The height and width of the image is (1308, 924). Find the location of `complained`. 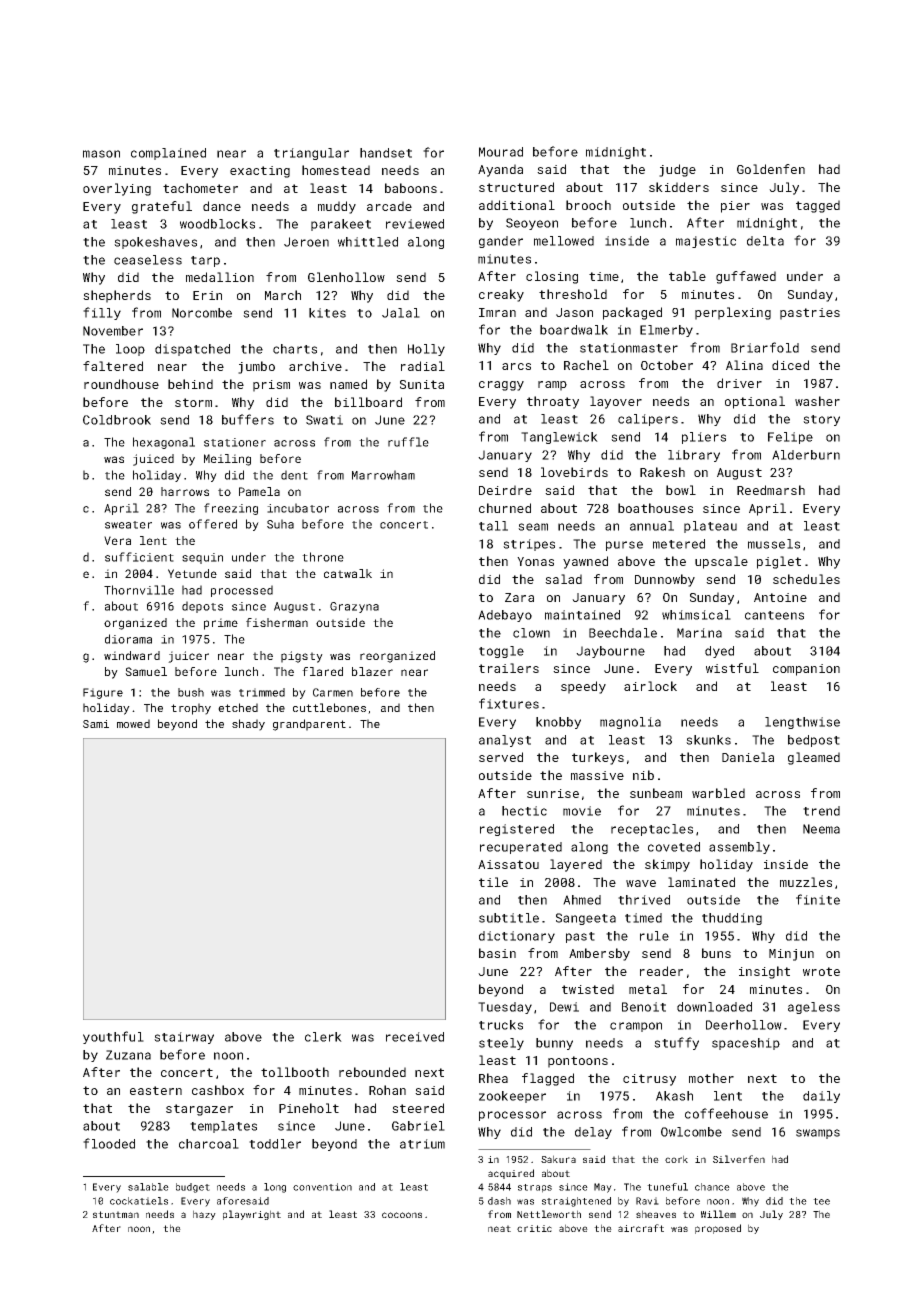

complained is located at coordinates (168, 154).
